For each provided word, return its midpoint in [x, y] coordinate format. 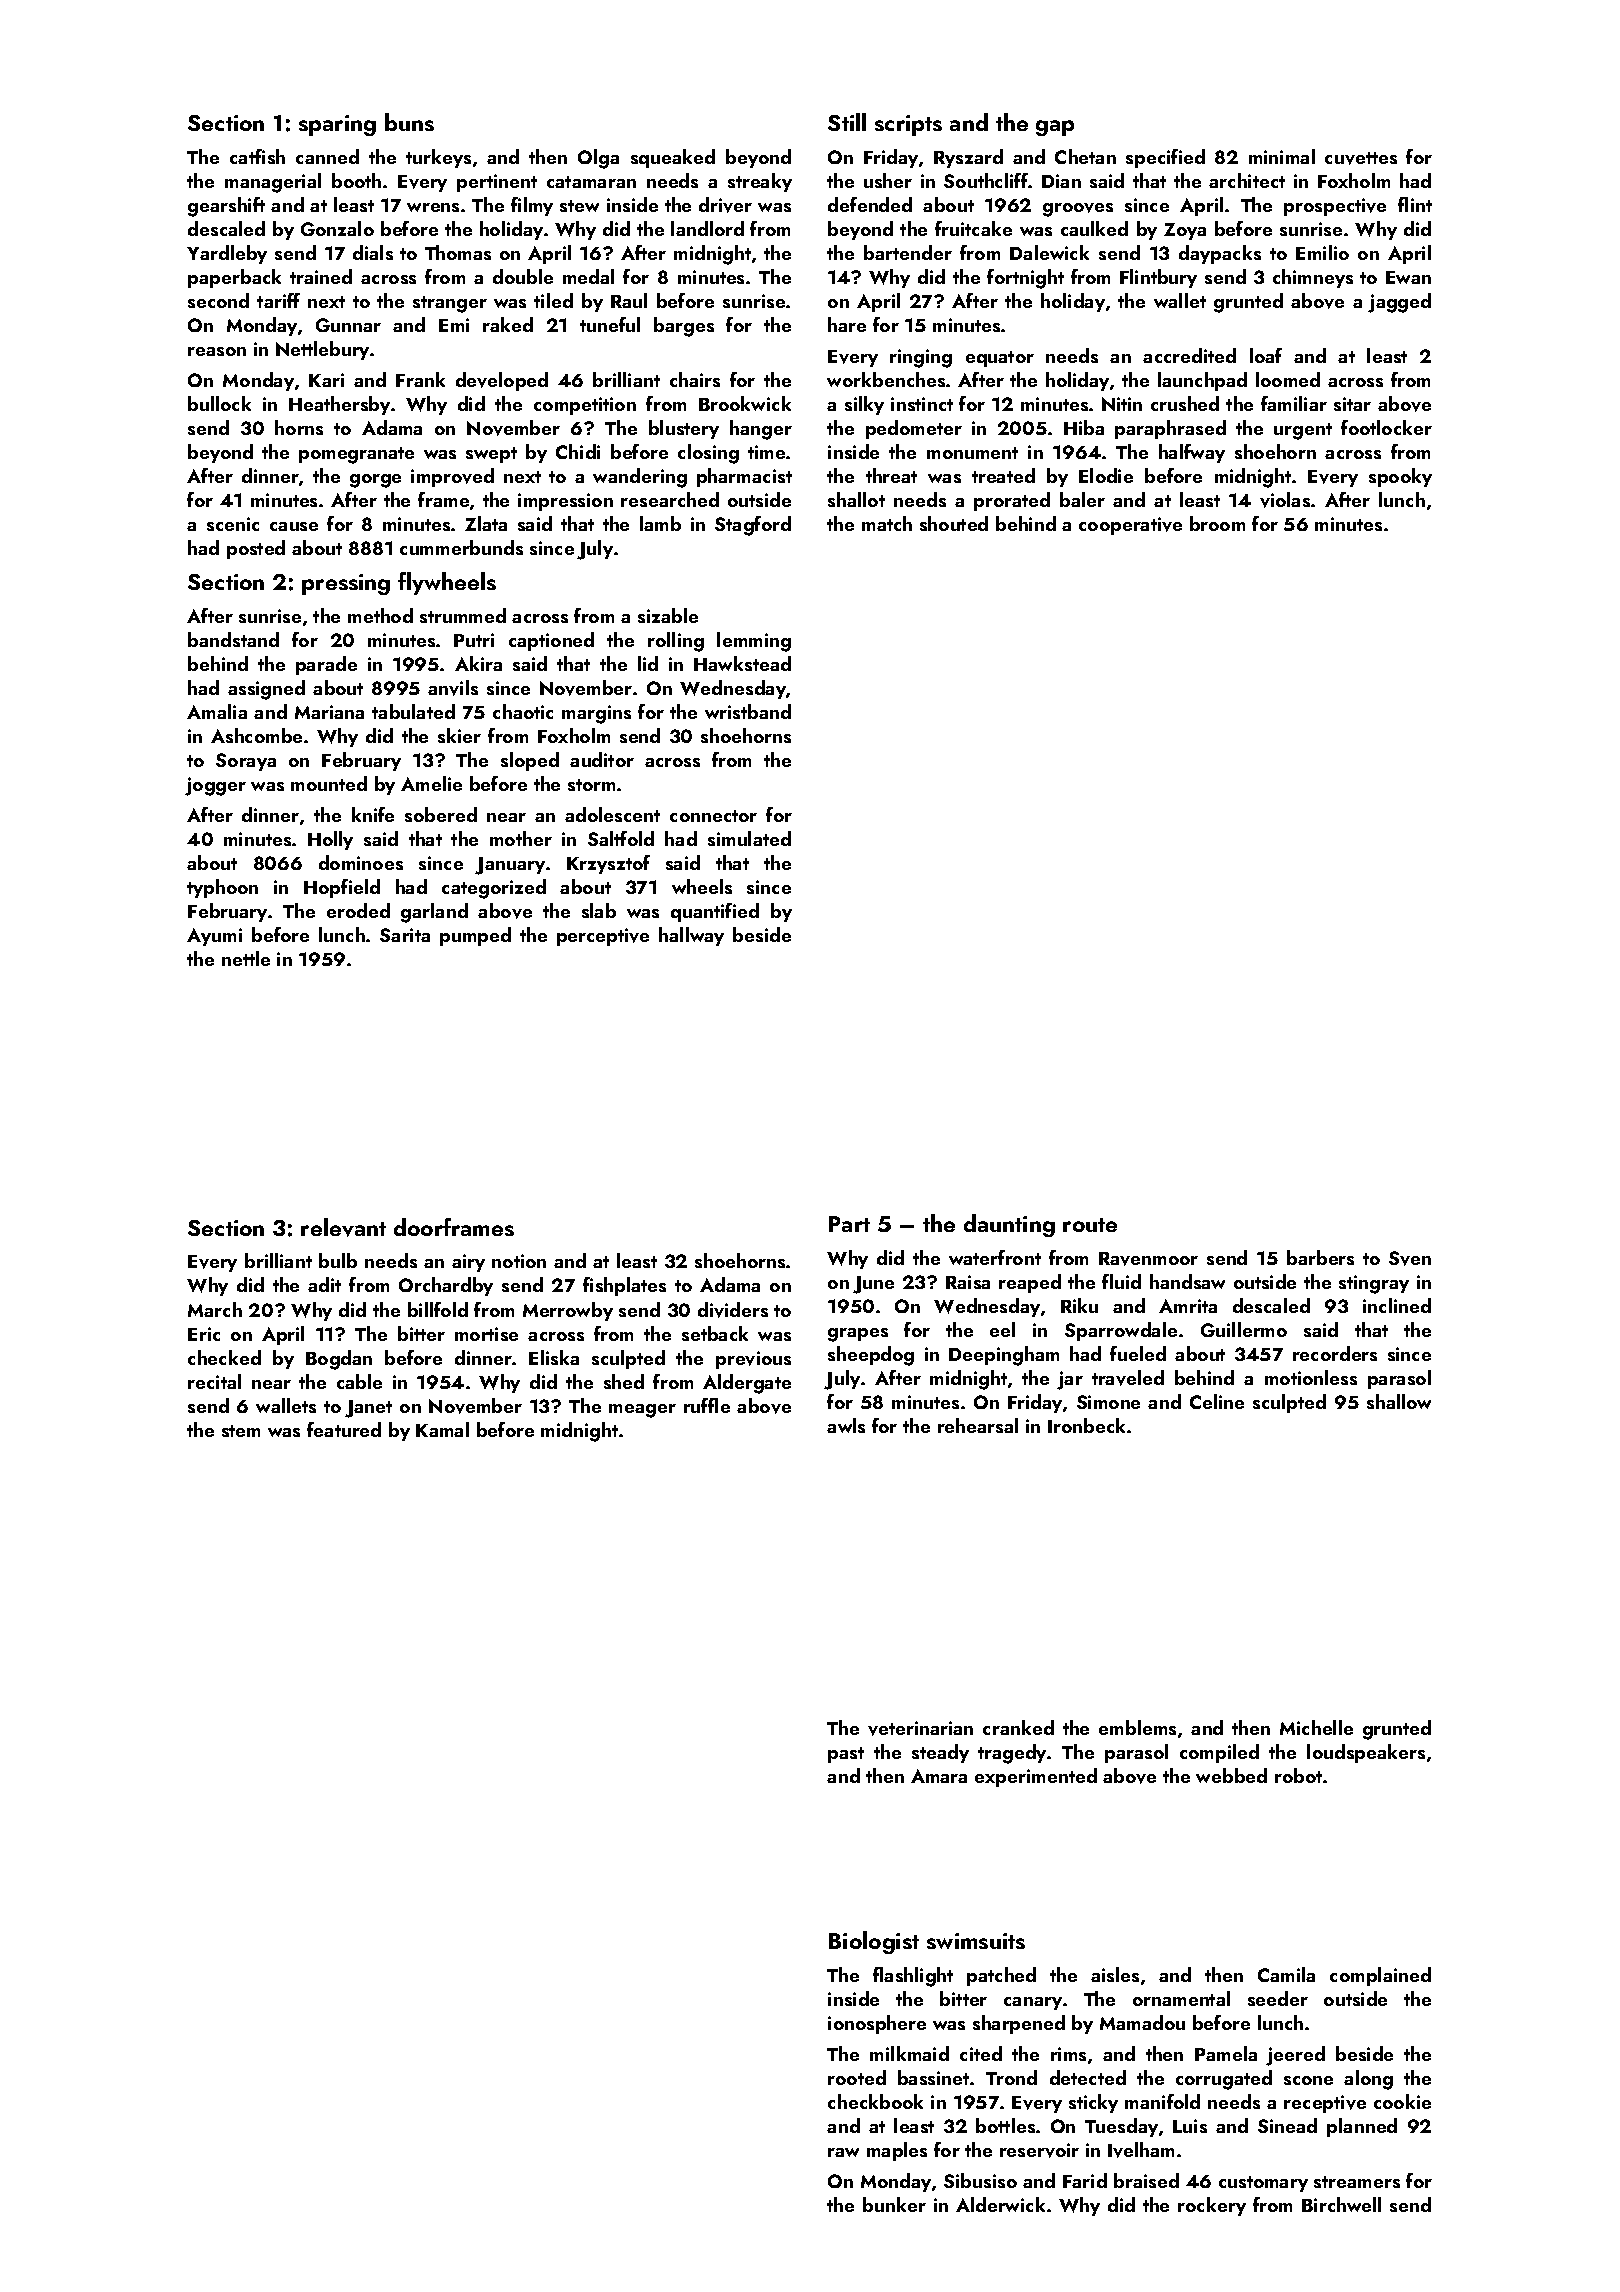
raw [843, 2152]
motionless [1311, 1377]
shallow [1399, 1401]
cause [294, 526]
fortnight [1025, 279]
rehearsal [978, 1425]
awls [846, 1425]
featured [344, 1429]
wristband [748, 711]
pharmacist [744, 477]
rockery [1212, 2206]
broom [1217, 523]
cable [359, 1381]
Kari [326, 380]
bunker [894, 2204]
